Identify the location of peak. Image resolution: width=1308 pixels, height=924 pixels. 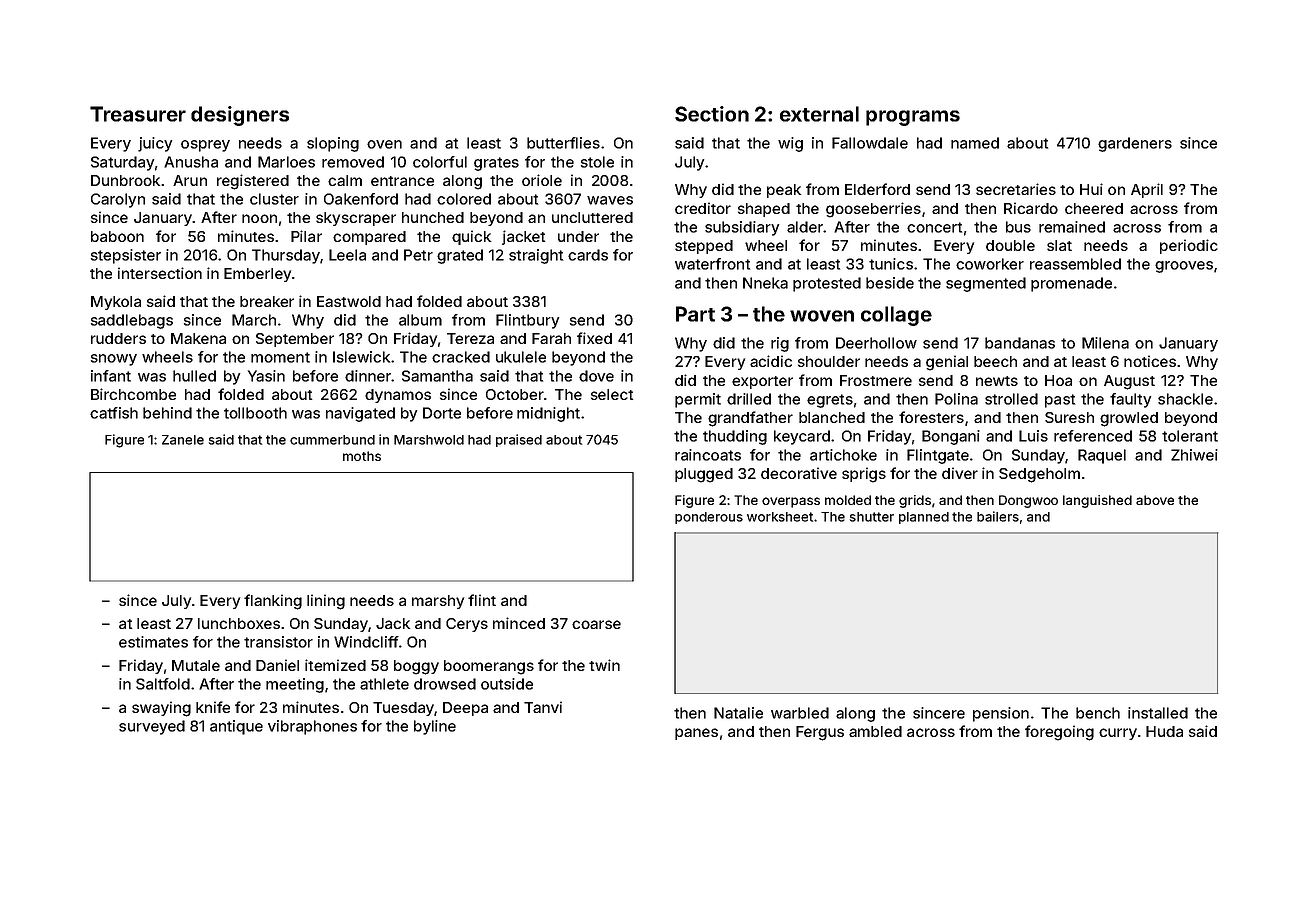
(784, 191).
